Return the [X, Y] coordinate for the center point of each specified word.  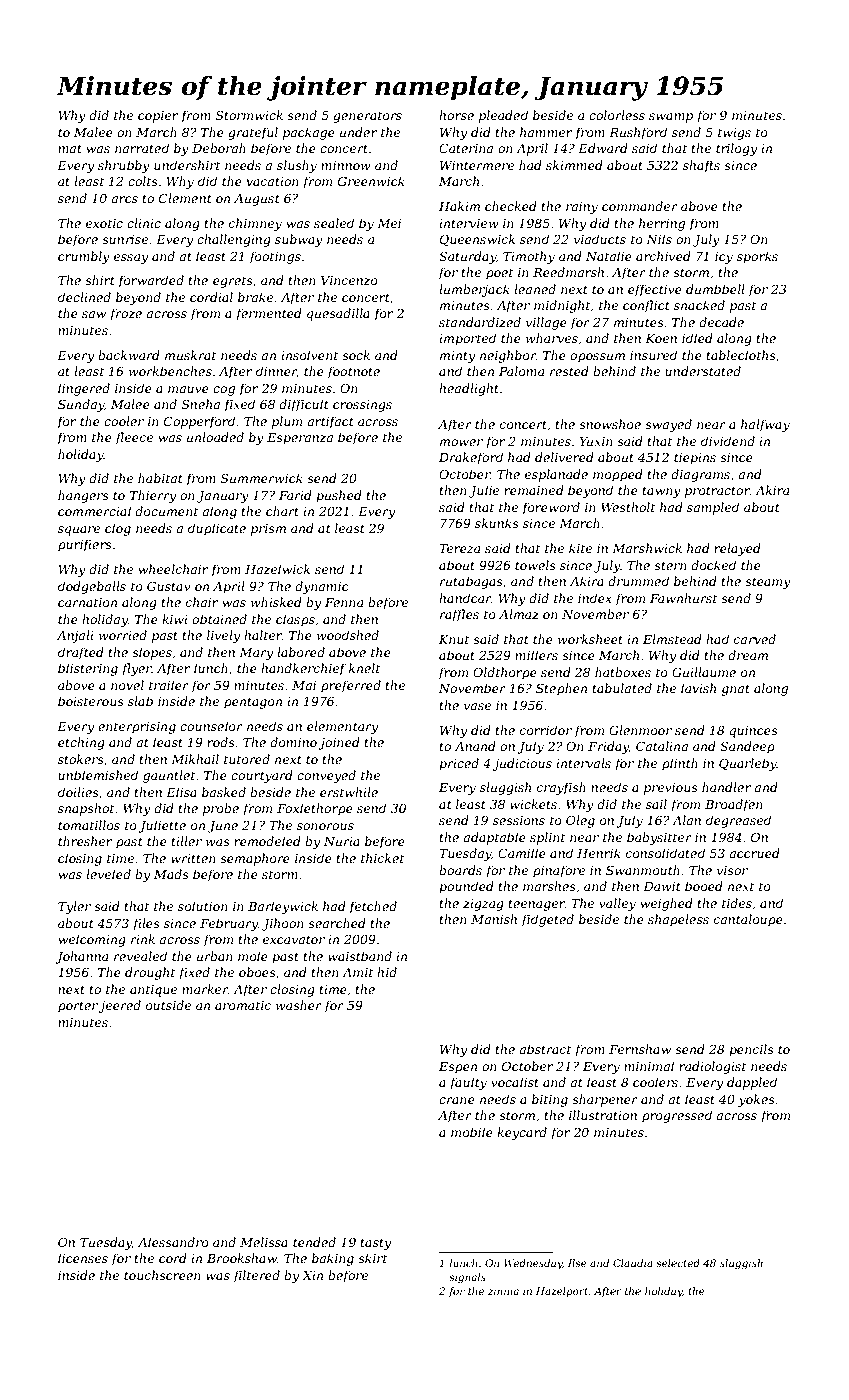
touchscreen [162, 1275]
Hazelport [562, 1292]
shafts [701, 166]
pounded [466, 887]
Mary [256, 654]
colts [143, 181]
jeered [120, 1006]
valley [617, 904]
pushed [339, 496]
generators [367, 117]
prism [268, 530]
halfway [765, 425]
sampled [713, 508]
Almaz [519, 614]
